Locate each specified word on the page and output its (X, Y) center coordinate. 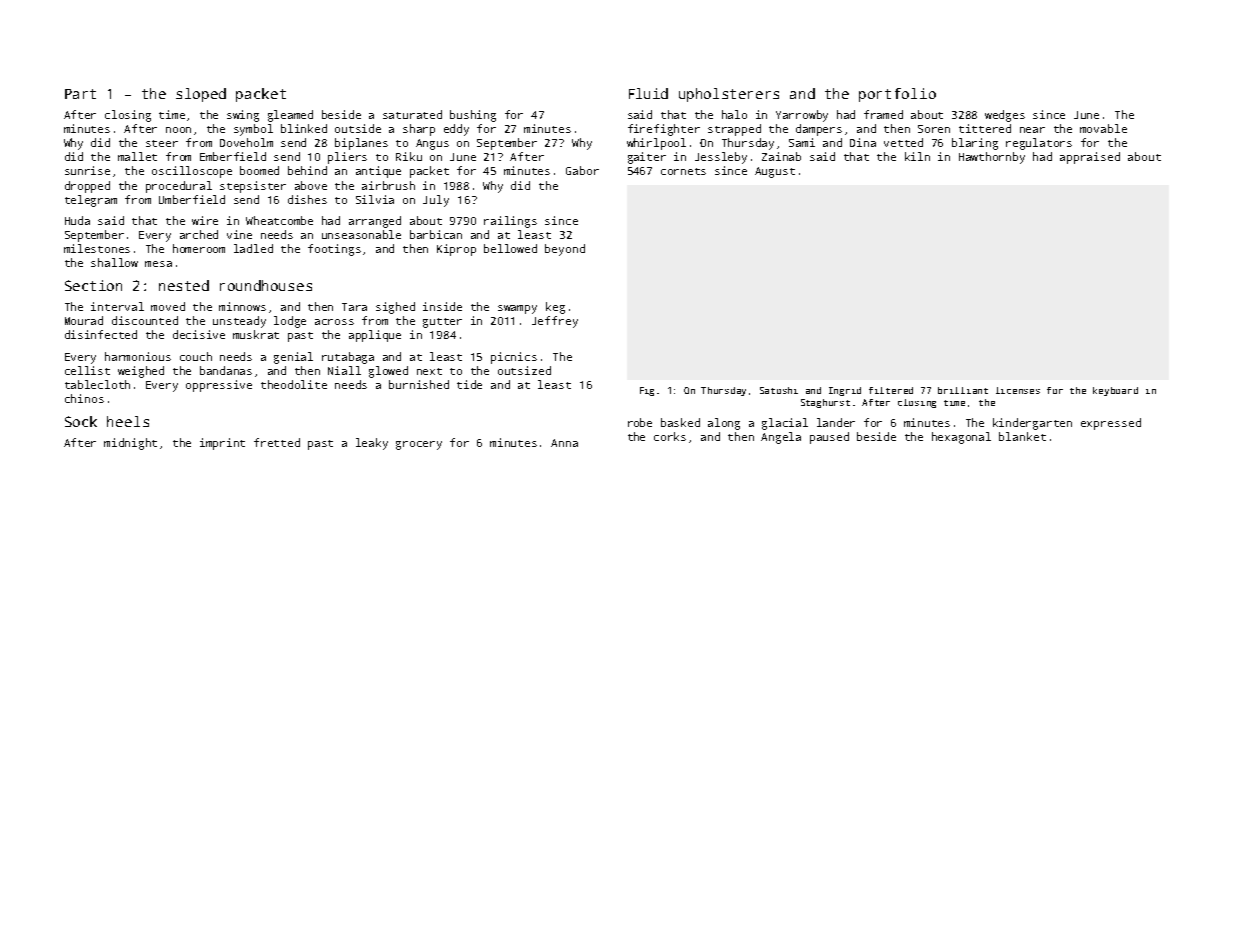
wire (205, 220)
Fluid (648, 93)
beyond (565, 250)
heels (128, 421)
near (1032, 130)
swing (243, 116)
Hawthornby (992, 158)
